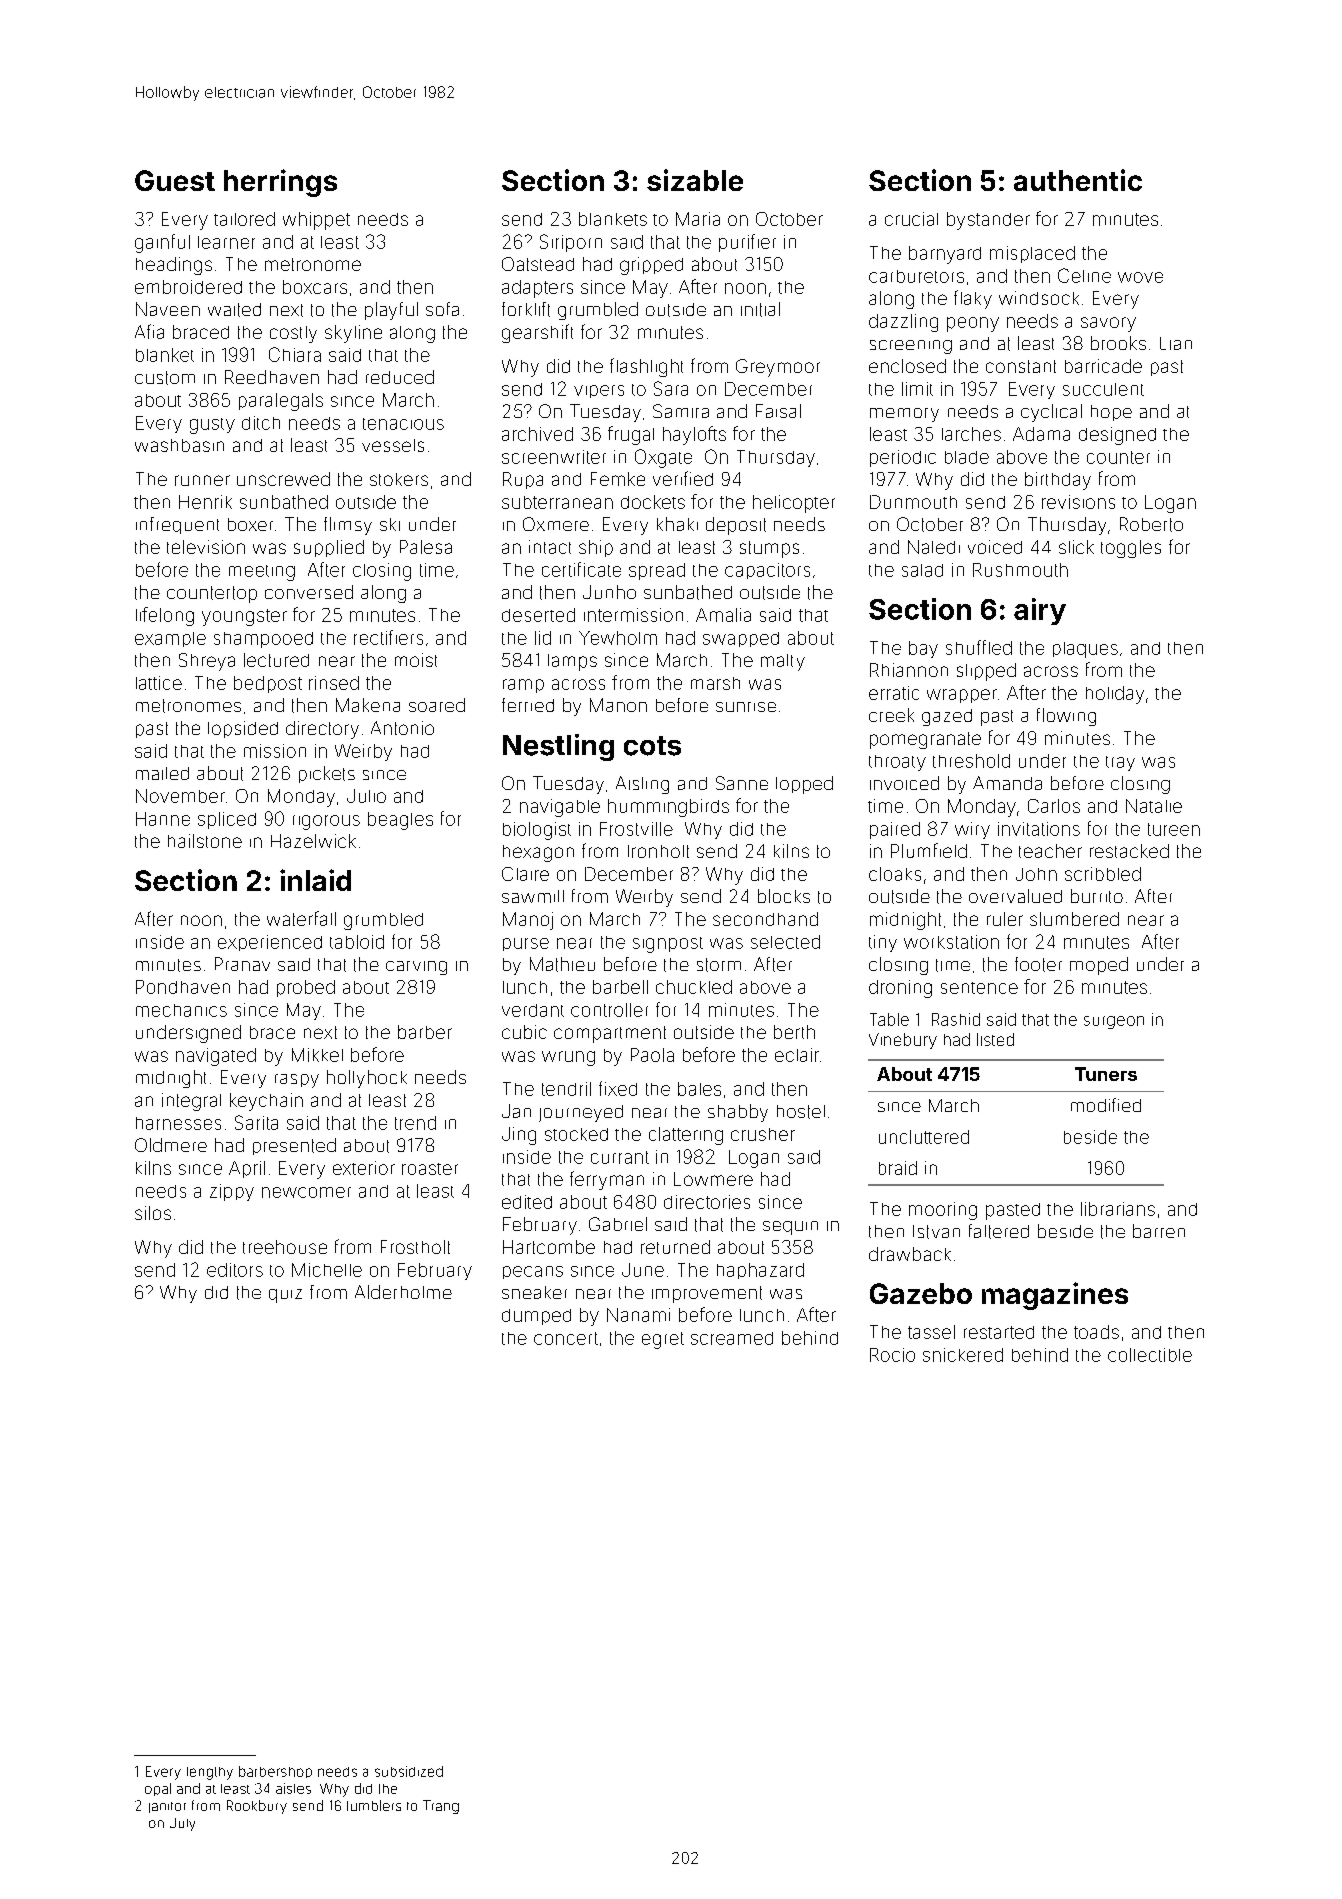 Image resolution: width=1342 pixels, height=1899 pixels. What do you see at coordinates (911, 219) in the image?
I see `crucial` at bounding box center [911, 219].
